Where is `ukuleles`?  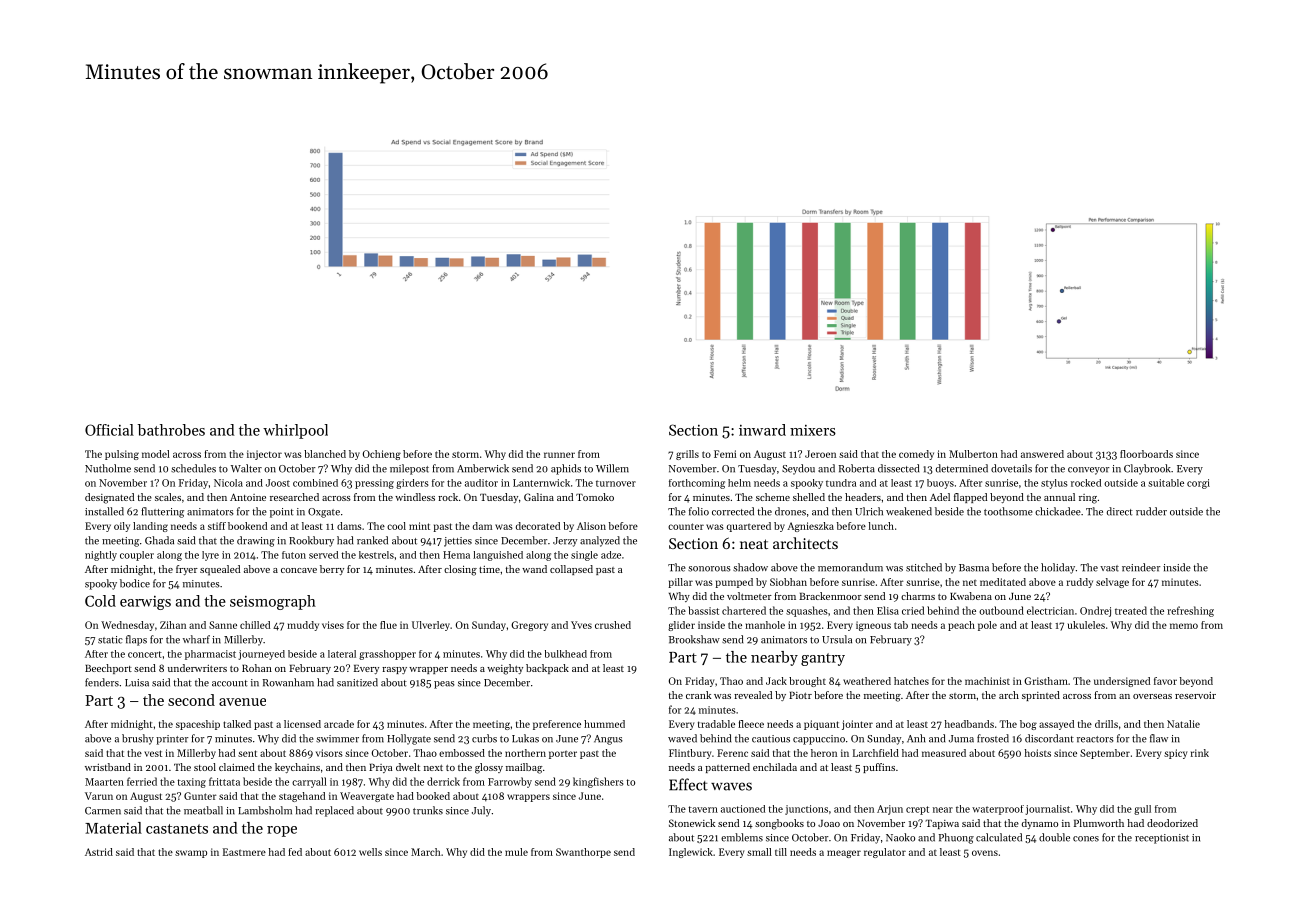 ukuleles is located at coordinates (1086, 625).
